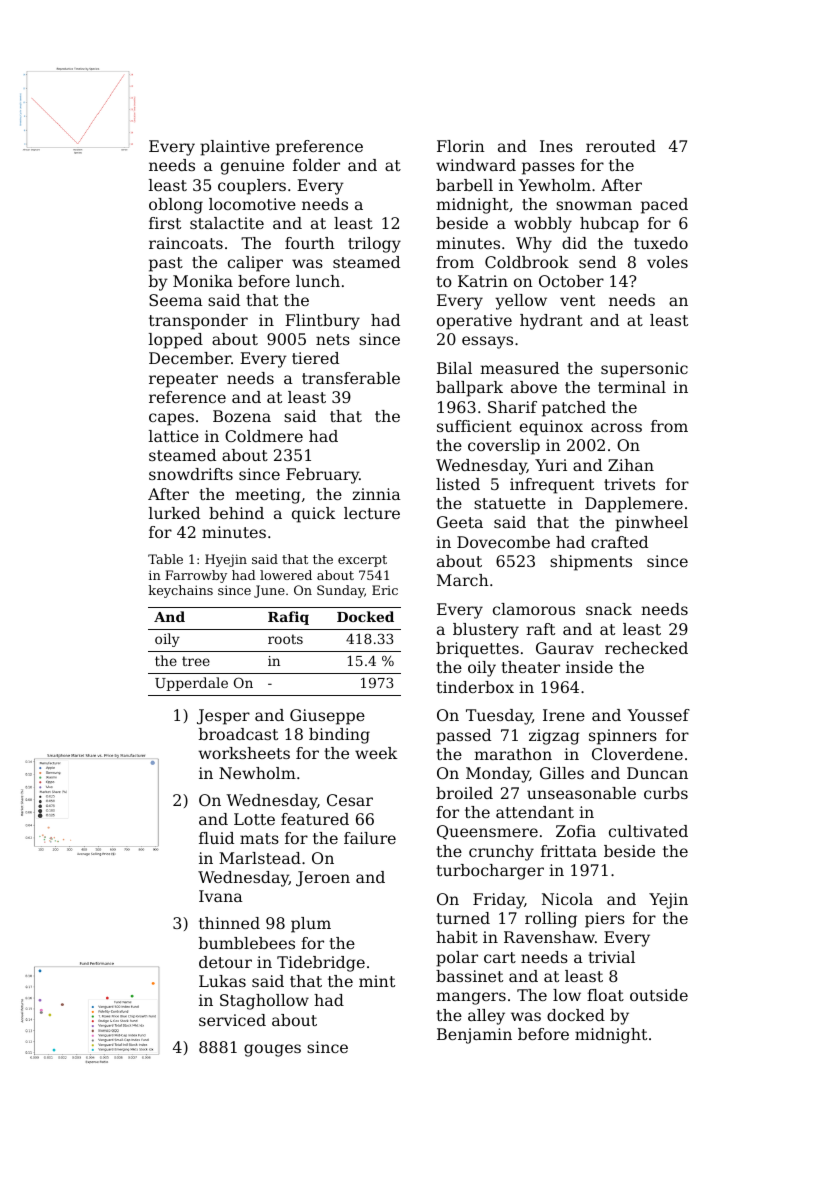 The image size is (837, 1187). What do you see at coordinates (254, 819) in the screenshot?
I see `Lotte` at bounding box center [254, 819].
